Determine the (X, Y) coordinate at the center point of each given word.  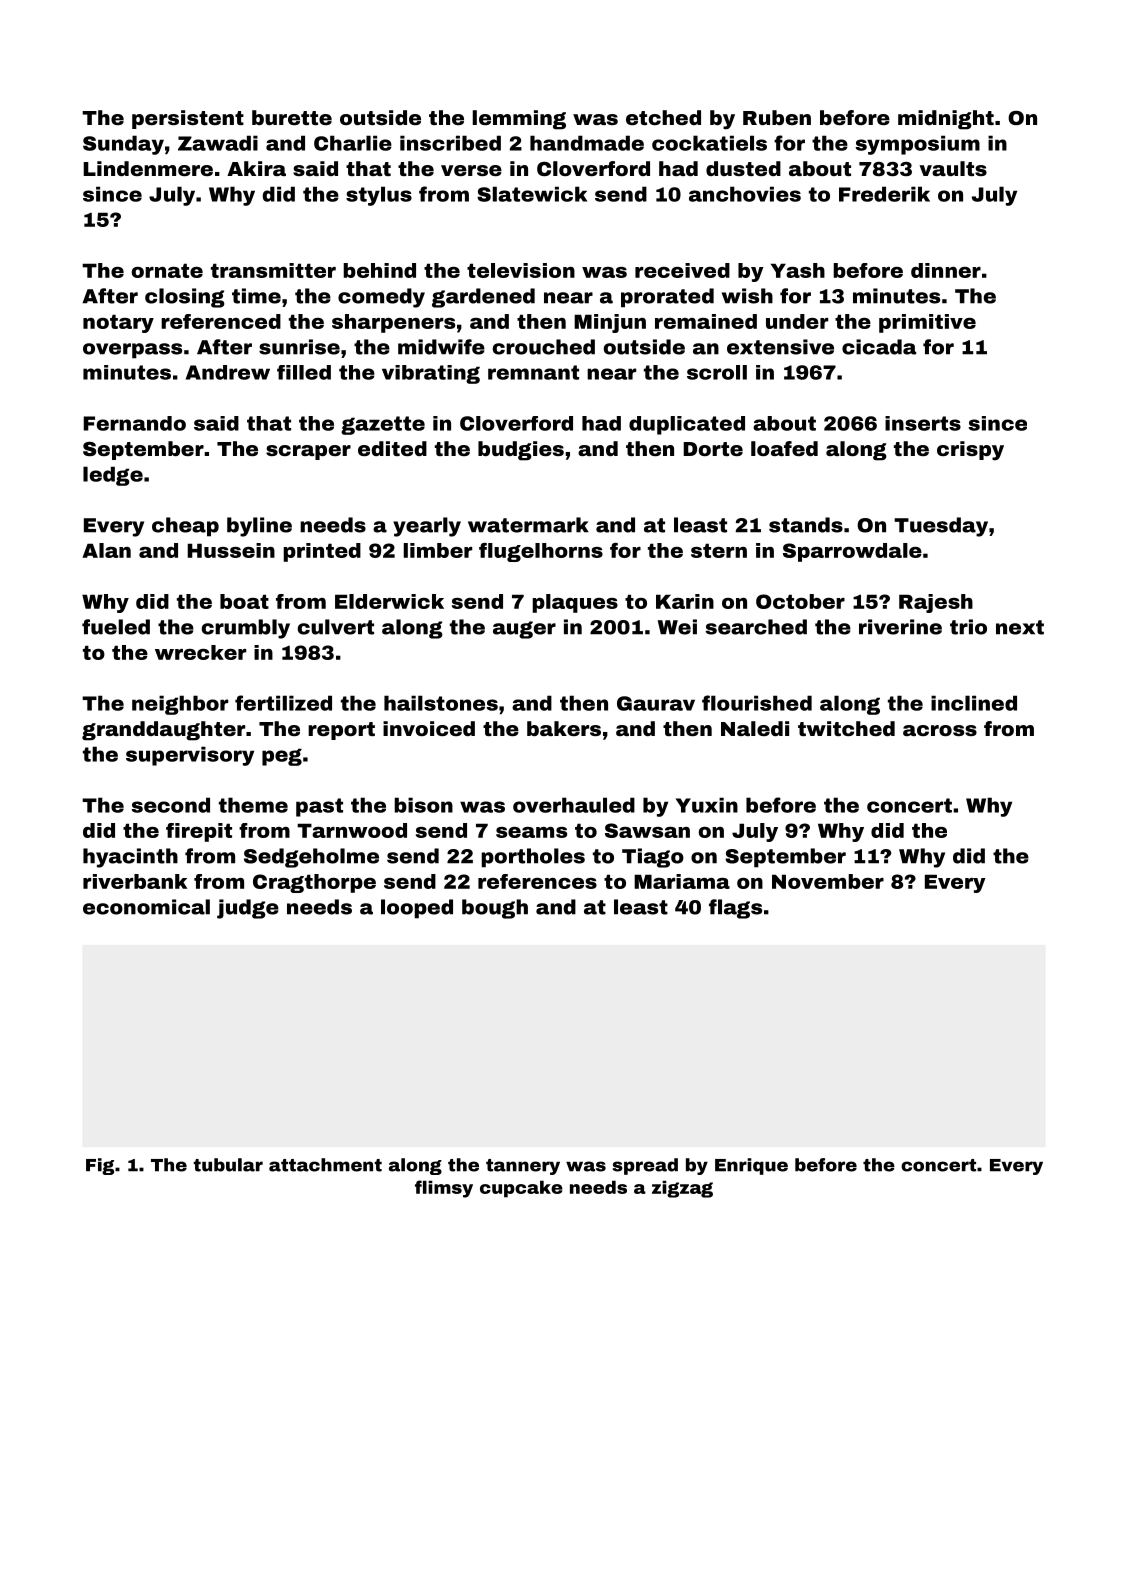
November (828, 881)
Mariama (682, 881)
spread (645, 1166)
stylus (379, 196)
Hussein (231, 550)
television (521, 270)
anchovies (745, 194)
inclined (974, 703)
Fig (100, 1166)
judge (248, 909)
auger (524, 630)
